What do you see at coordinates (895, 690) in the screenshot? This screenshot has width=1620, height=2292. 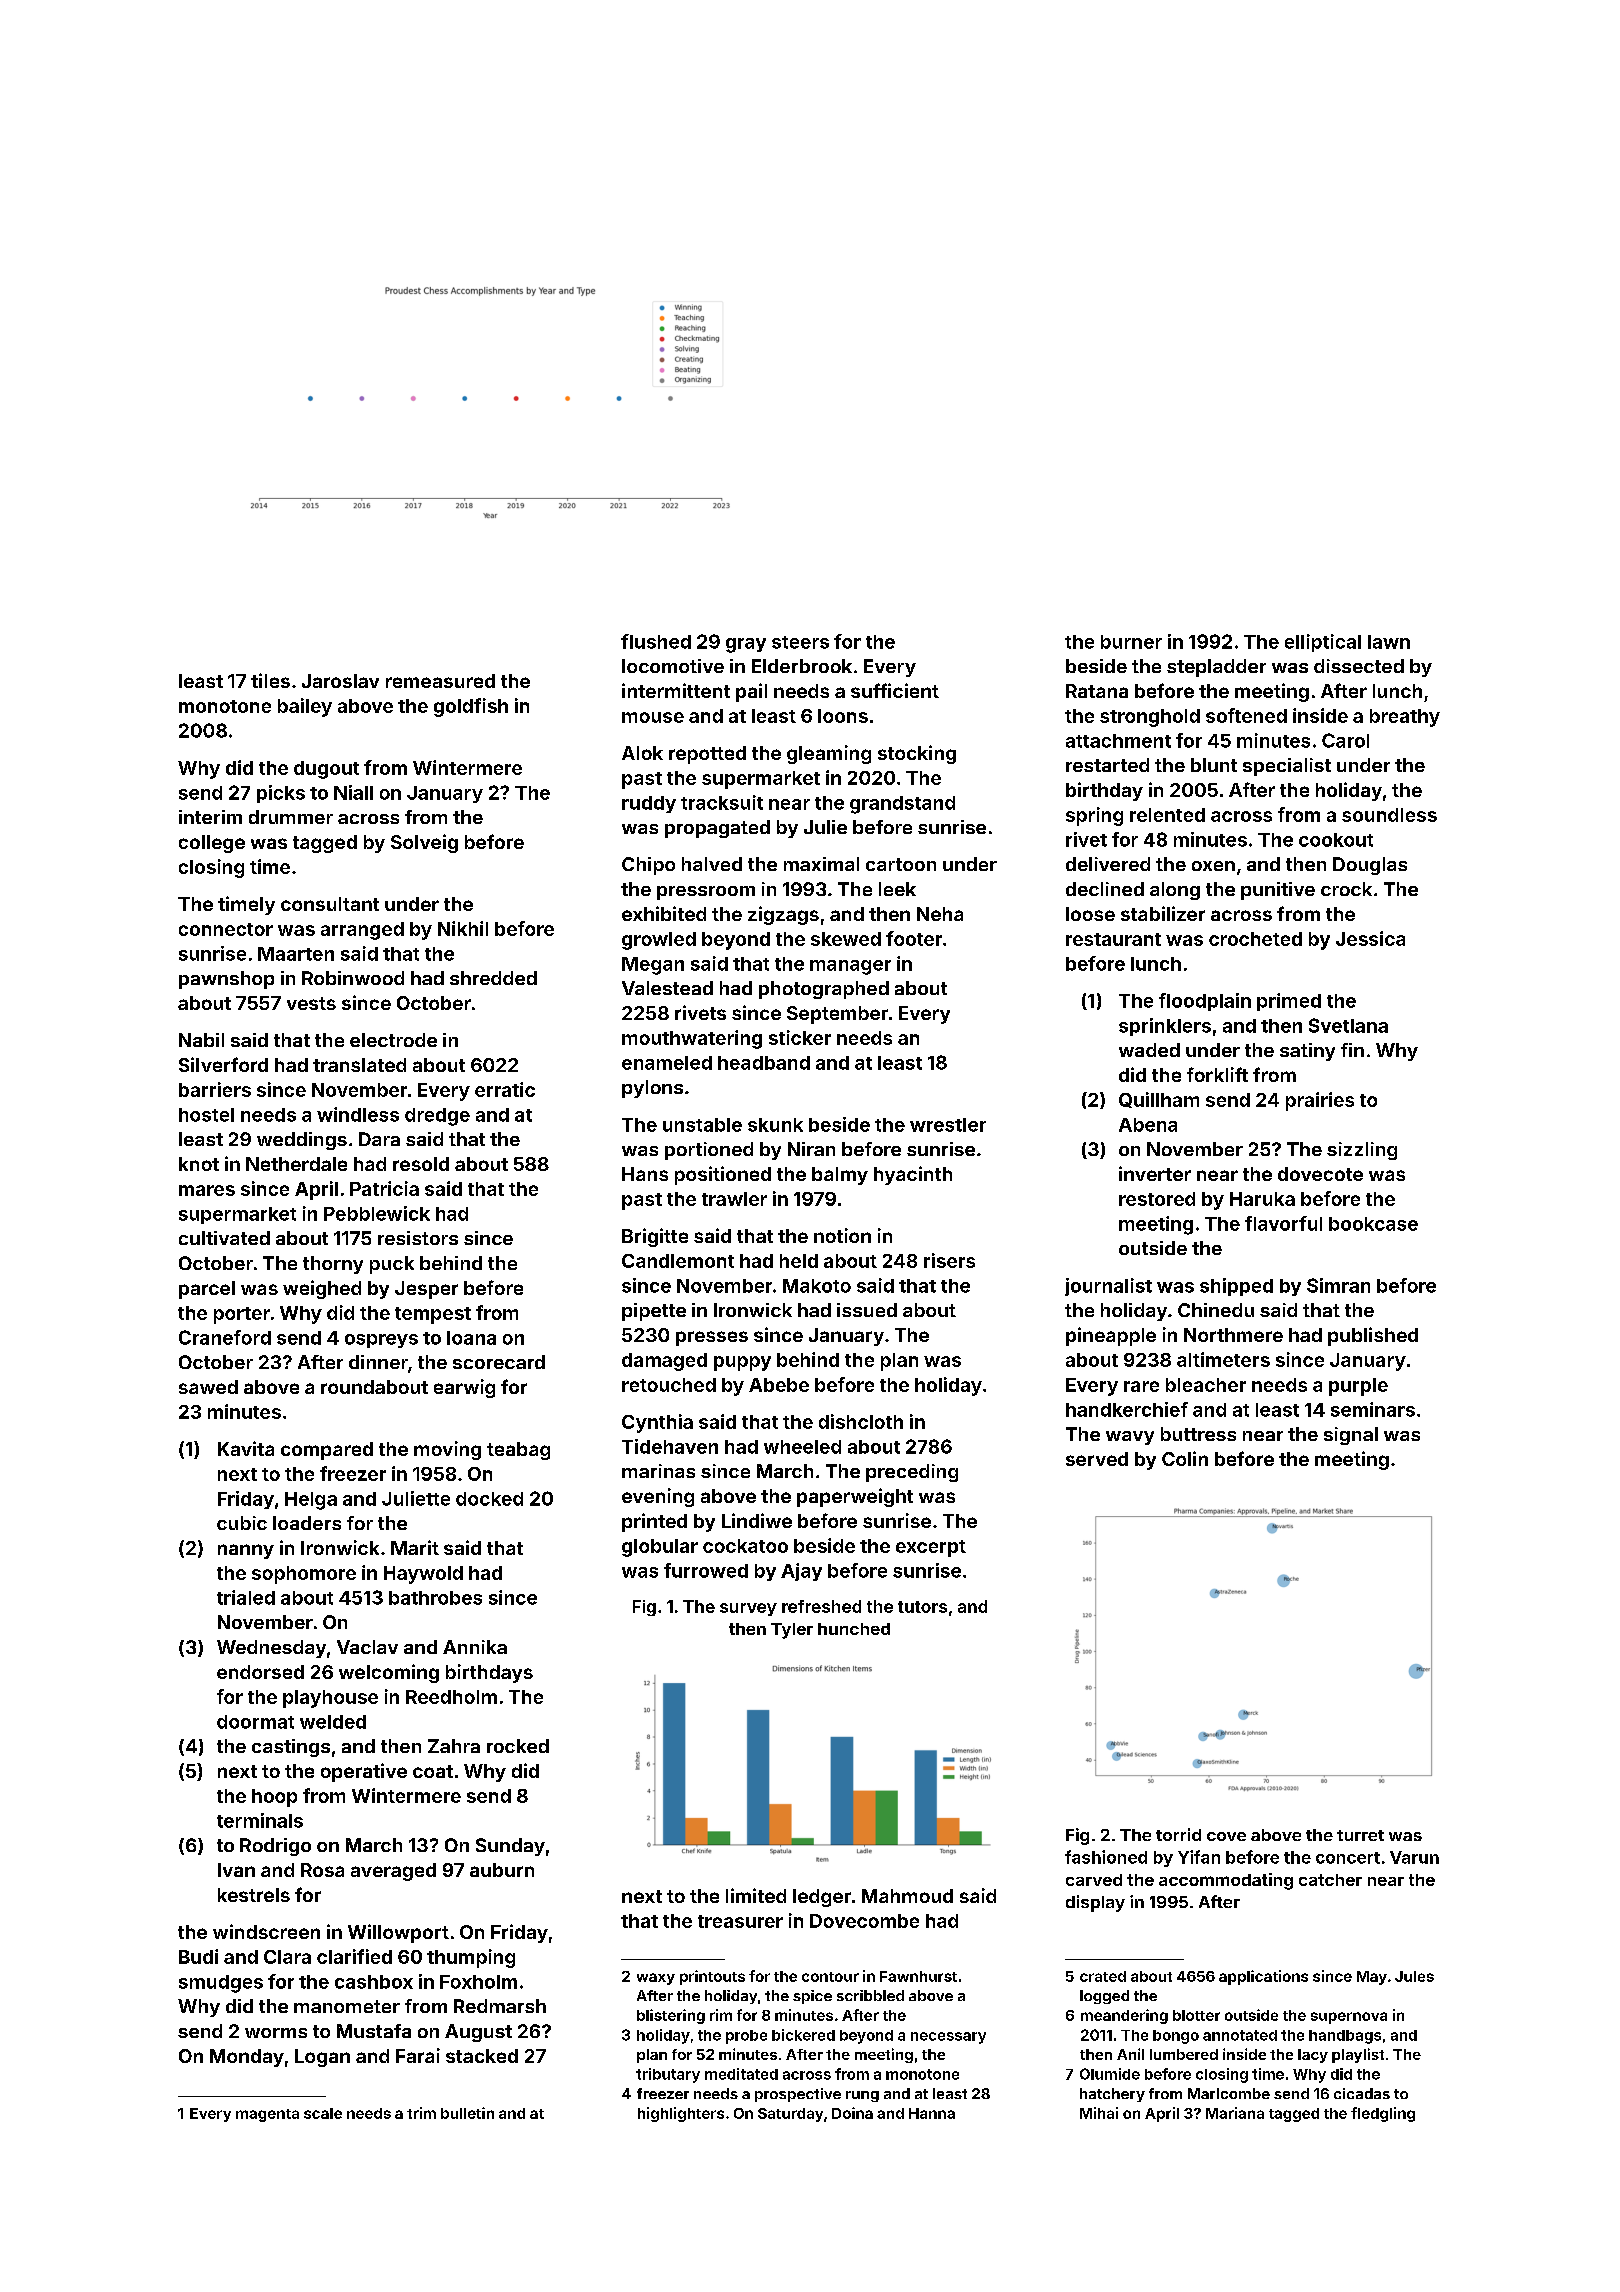 I see `sufficient` at bounding box center [895, 690].
